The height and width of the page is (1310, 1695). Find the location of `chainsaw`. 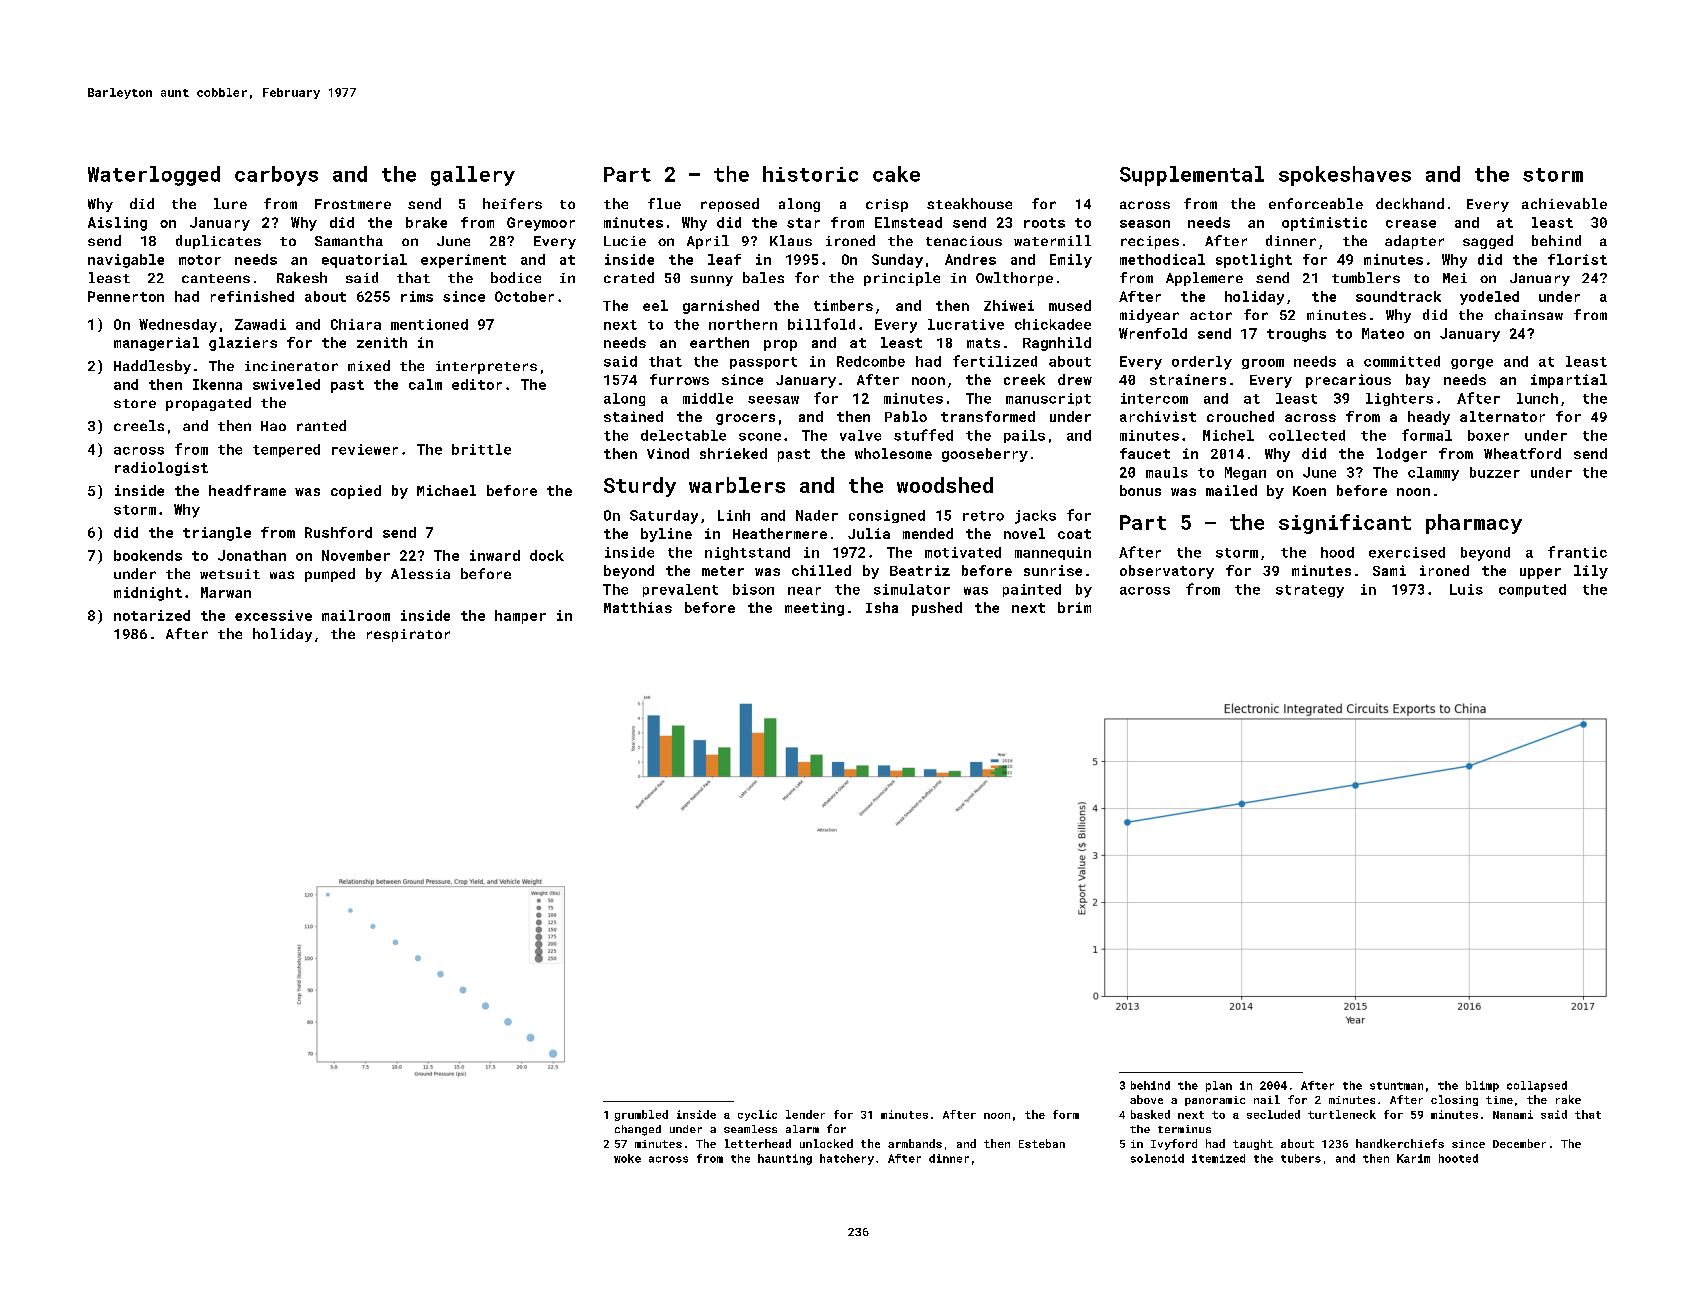

chainsaw is located at coordinates (1529, 314).
